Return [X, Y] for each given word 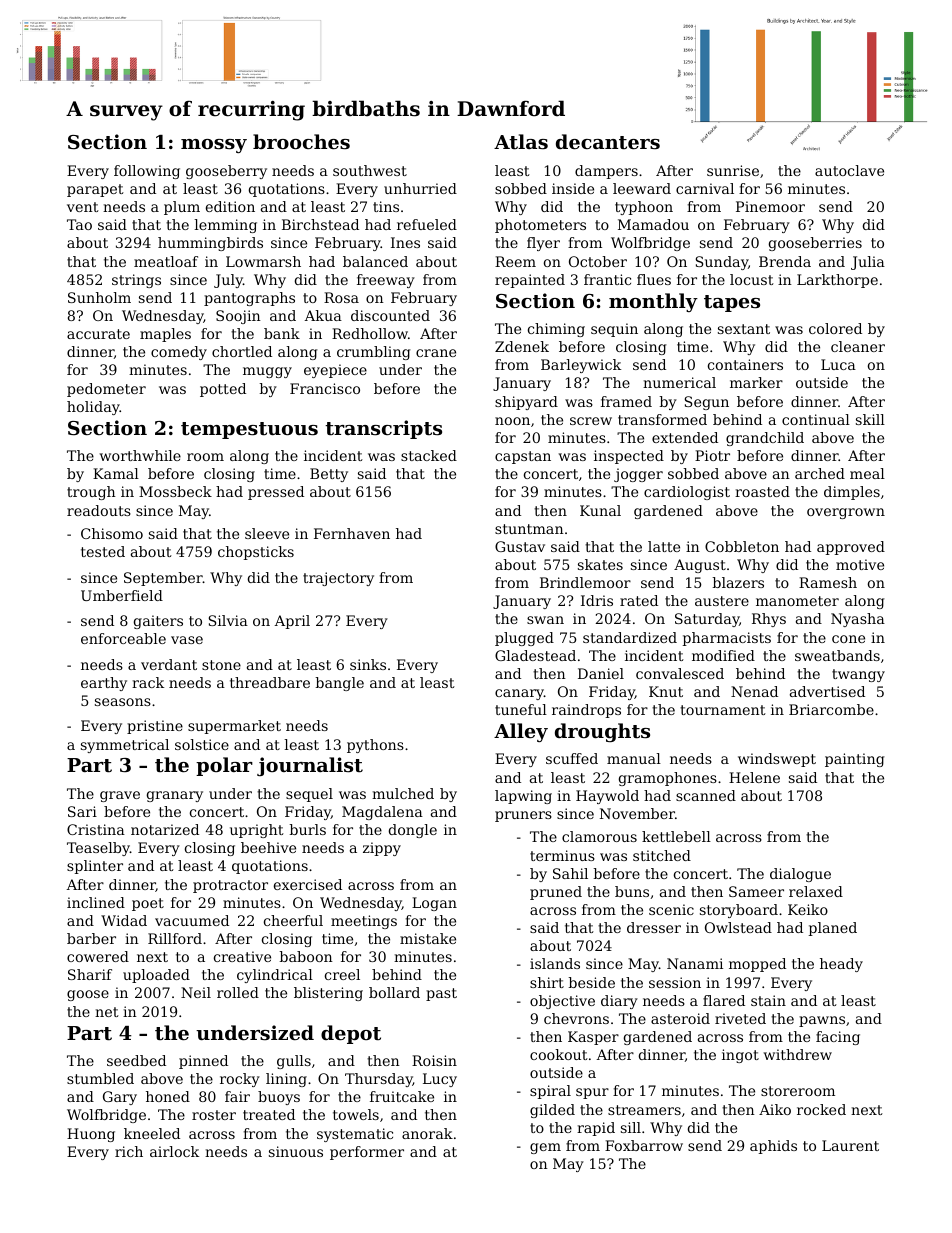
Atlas [521, 142]
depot [351, 1034]
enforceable [123, 638]
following [147, 172]
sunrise [733, 170]
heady [841, 965]
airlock [174, 1151]
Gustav [520, 546]
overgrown [846, 513]
